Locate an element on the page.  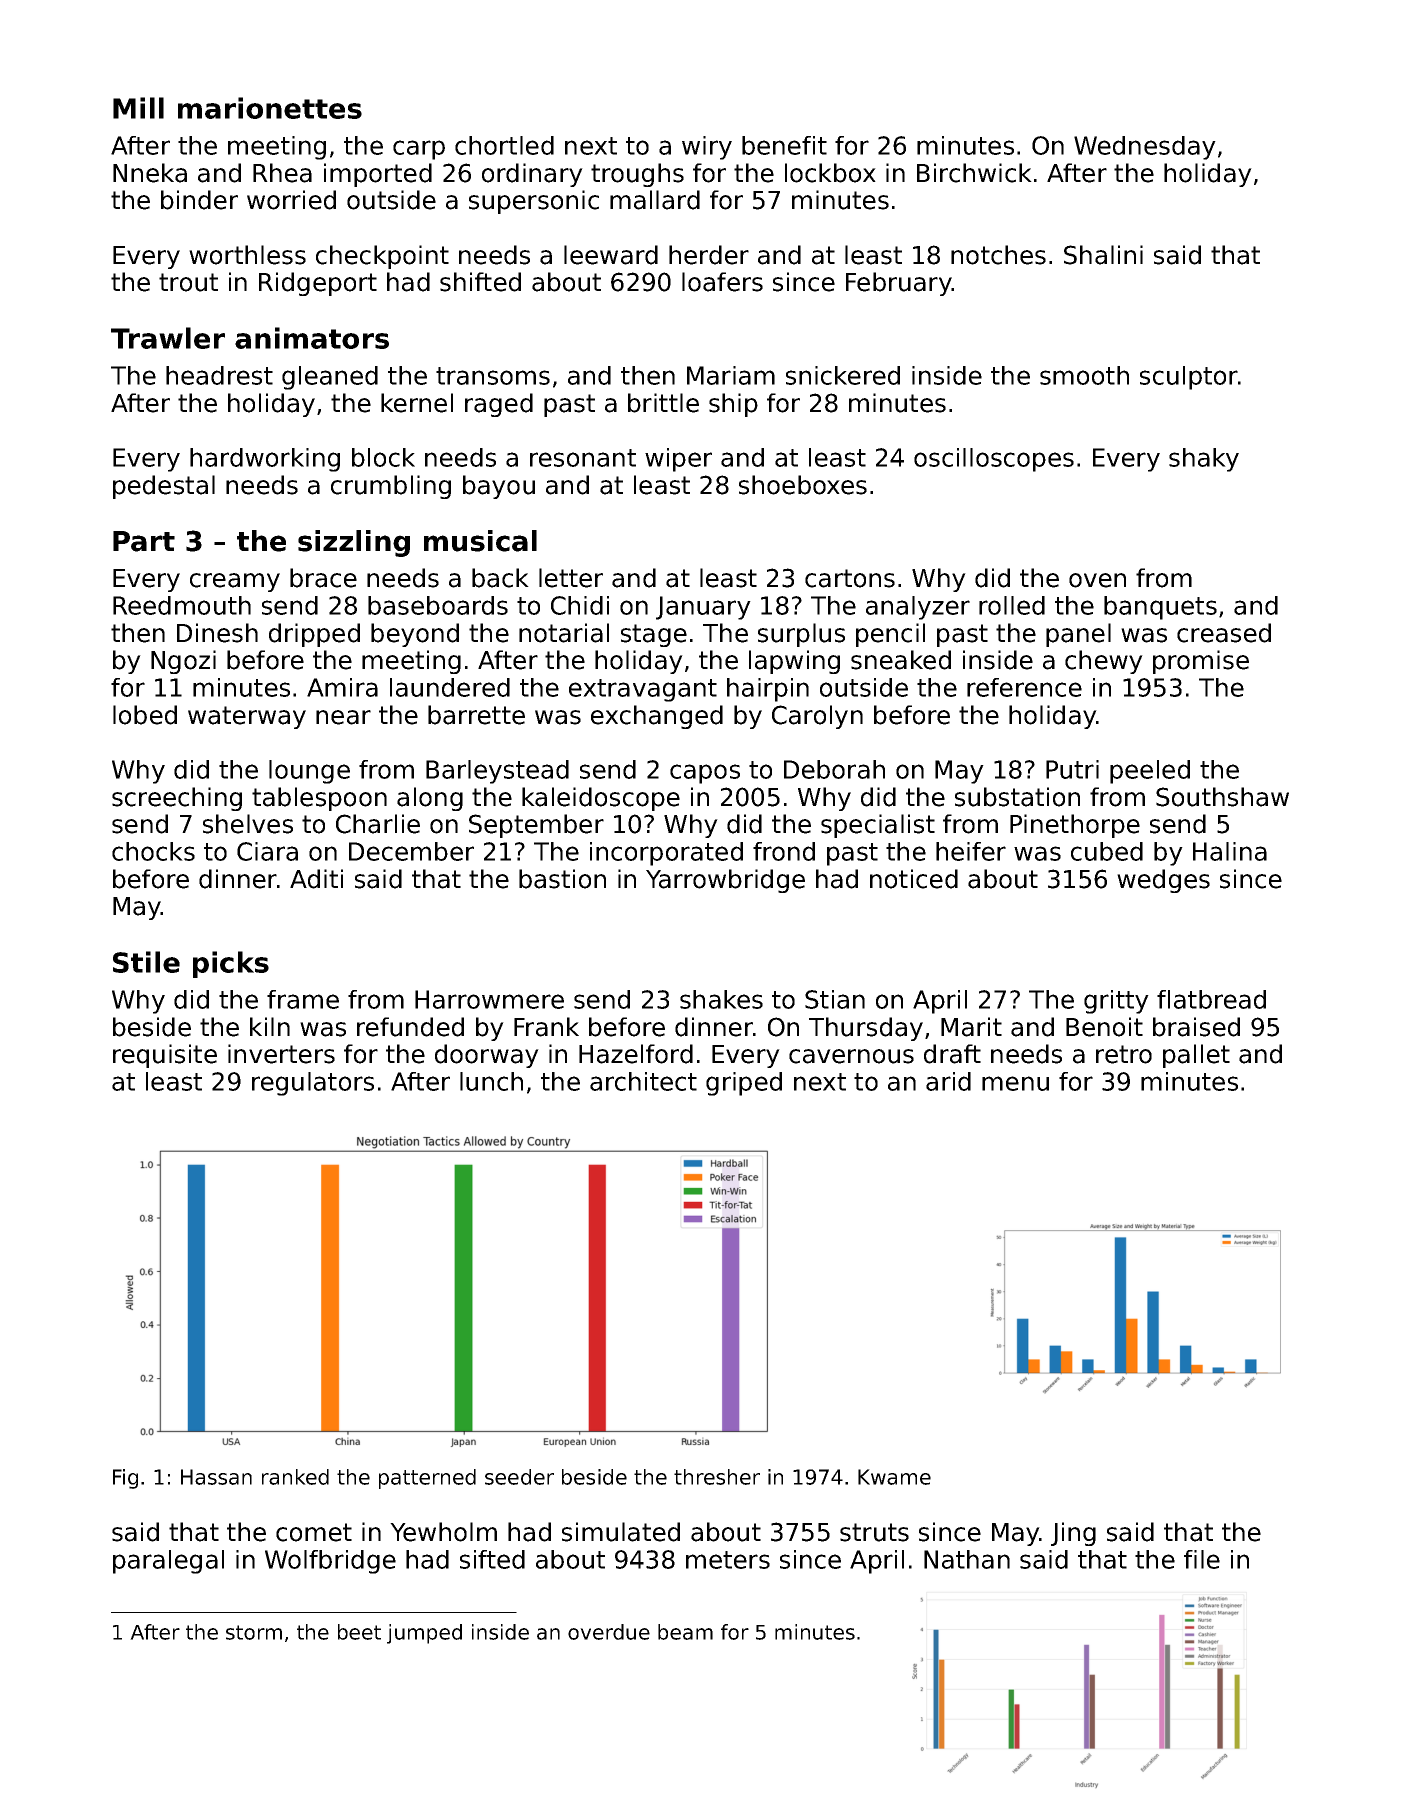
carp is located at coordinates (419, 150).
